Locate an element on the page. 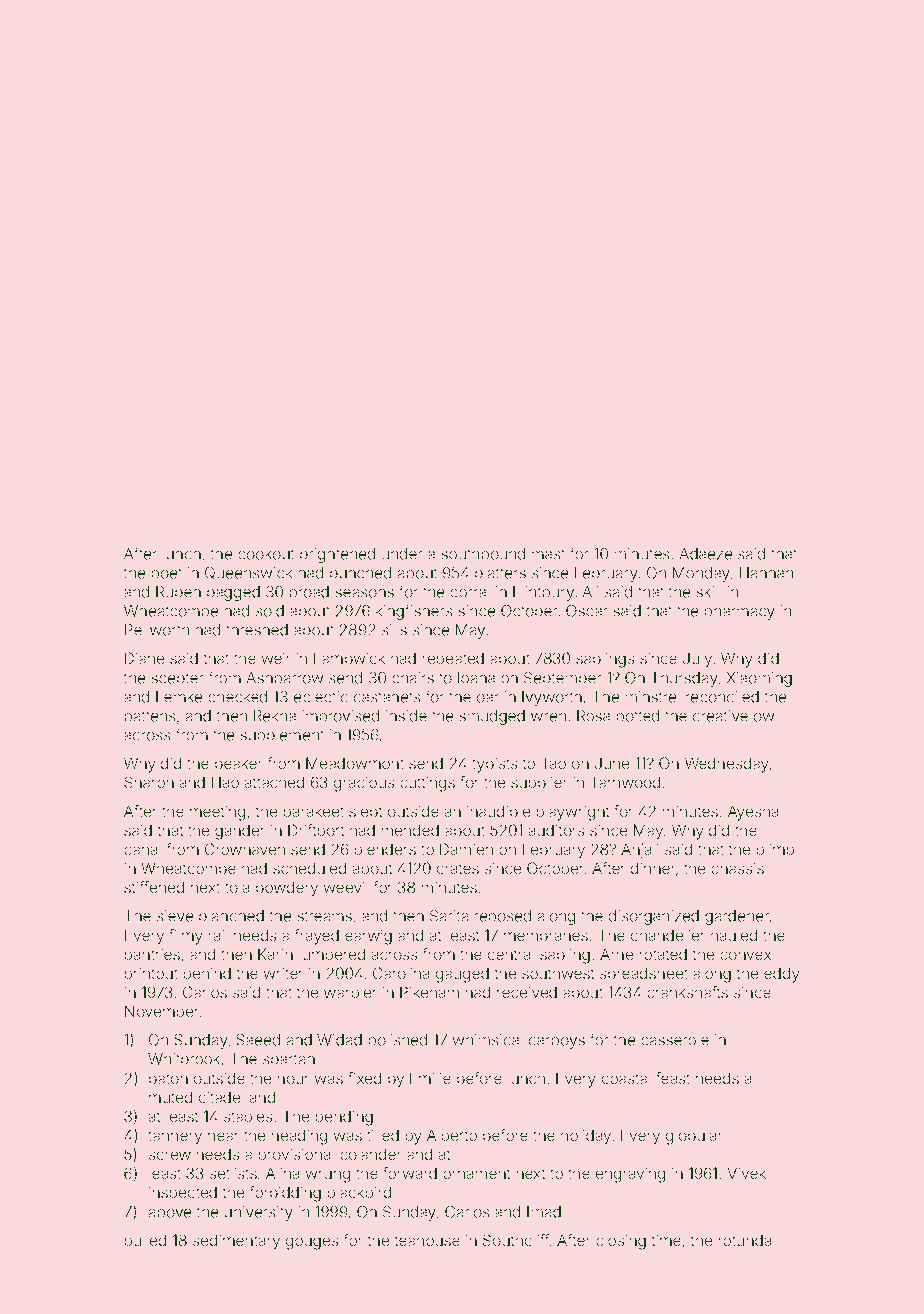 The image size is (924, 1314). Ruben is located at coordinates (178, 592).
